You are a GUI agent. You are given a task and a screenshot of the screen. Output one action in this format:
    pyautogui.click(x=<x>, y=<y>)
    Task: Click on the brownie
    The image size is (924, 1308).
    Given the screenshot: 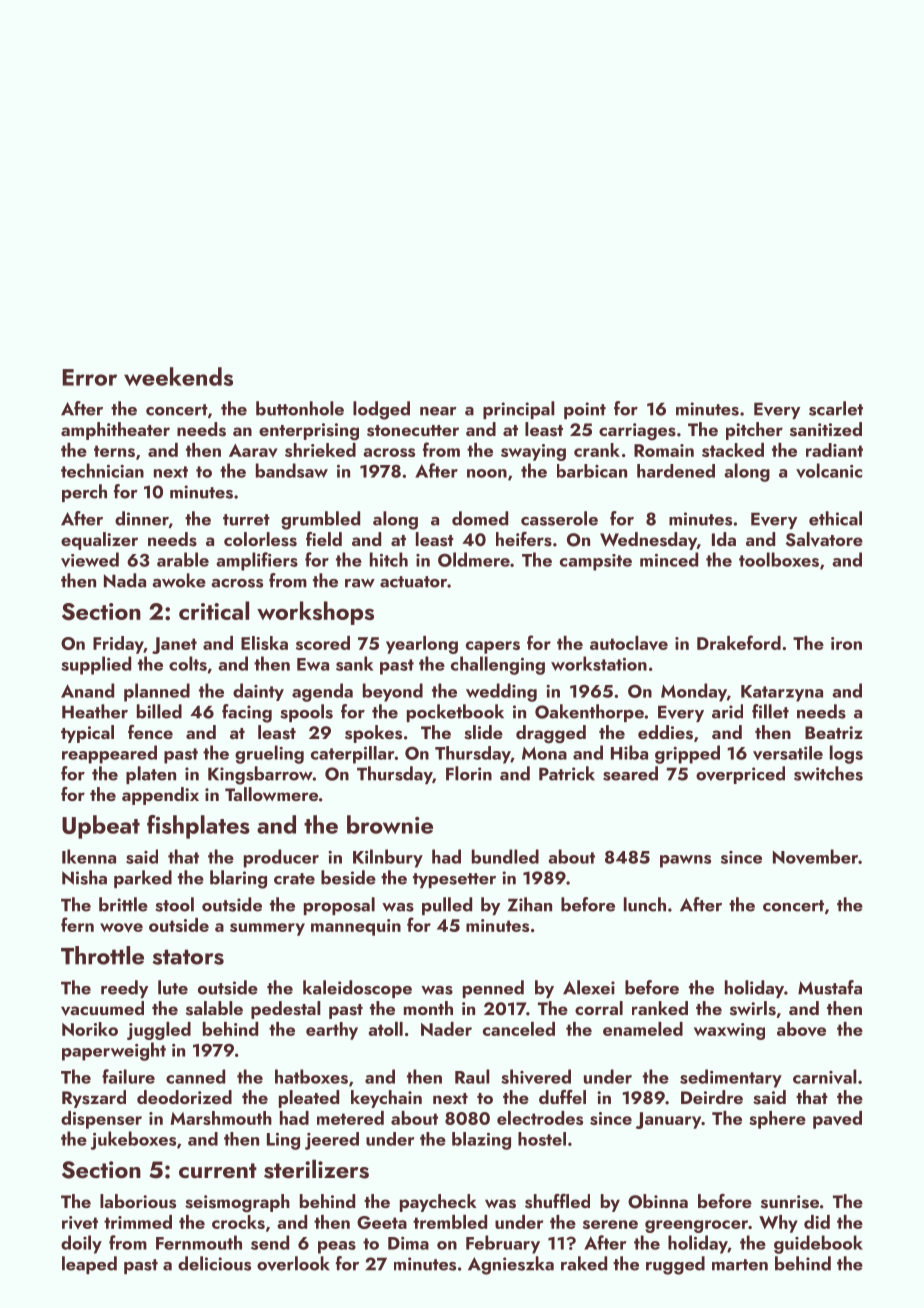 What is the action you would take?
    pyautogui.click(x=390, y=824)
